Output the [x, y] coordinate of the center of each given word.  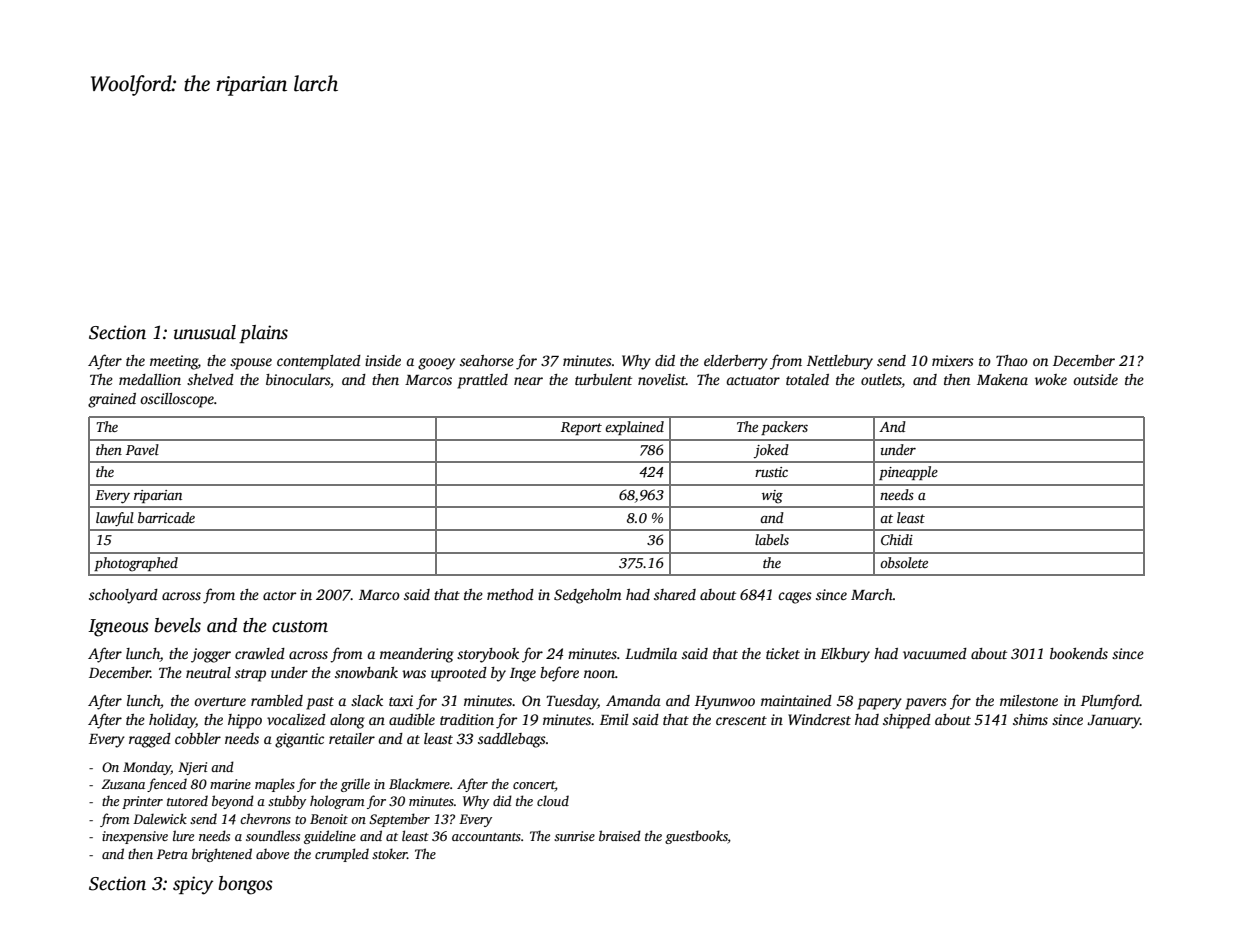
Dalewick [160, 818]
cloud [553, 800]
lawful [115, 519]
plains [263, 334]
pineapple [908, 473]
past [320, 703]
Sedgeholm [587, 596]
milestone [1029, 700]
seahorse [487, 360]
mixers [953, 360]
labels [772, 539]
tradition [467, 719]
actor [279, 595]
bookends [1079, 653]
